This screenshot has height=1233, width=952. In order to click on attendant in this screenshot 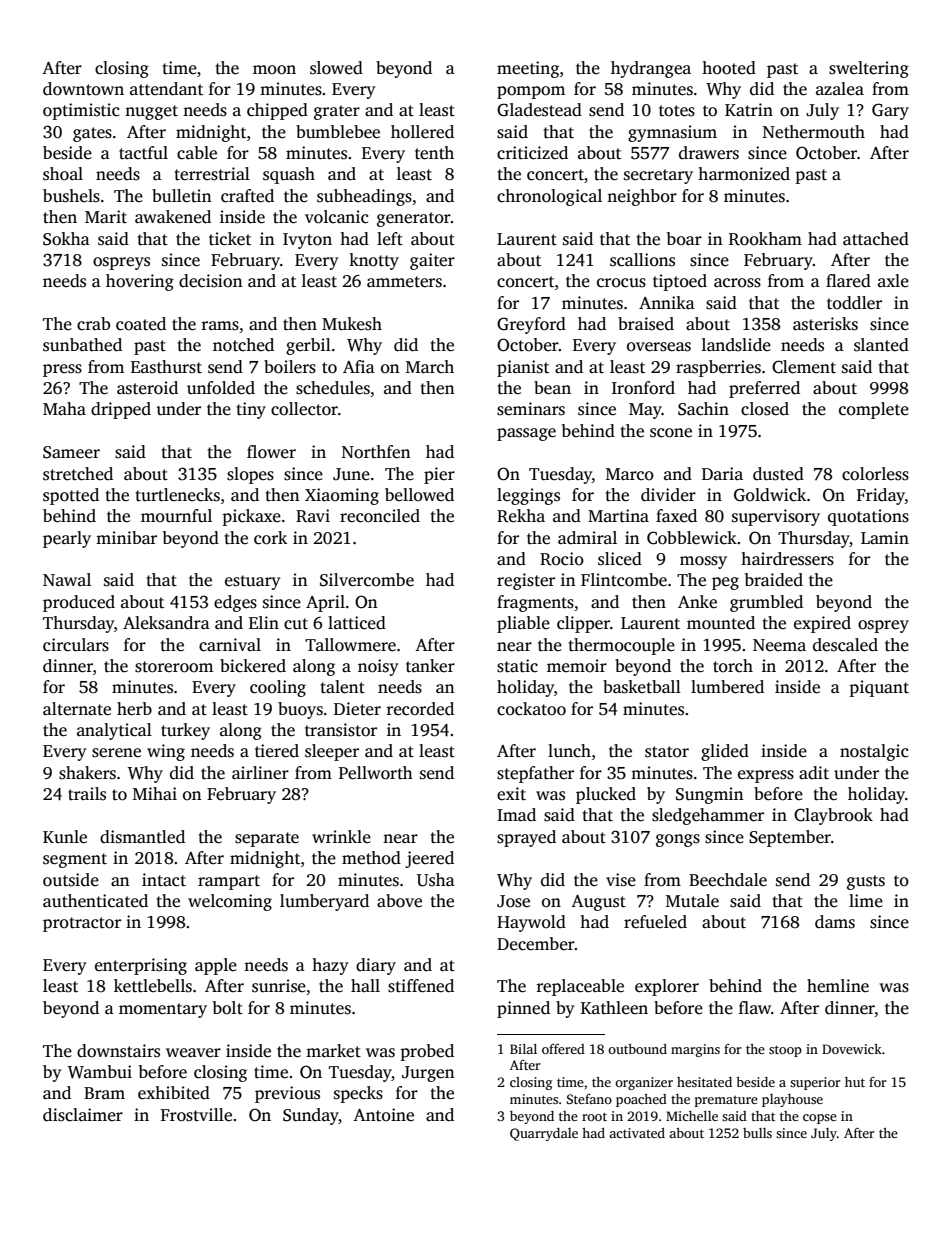, I will do `click(166, 89)`.
